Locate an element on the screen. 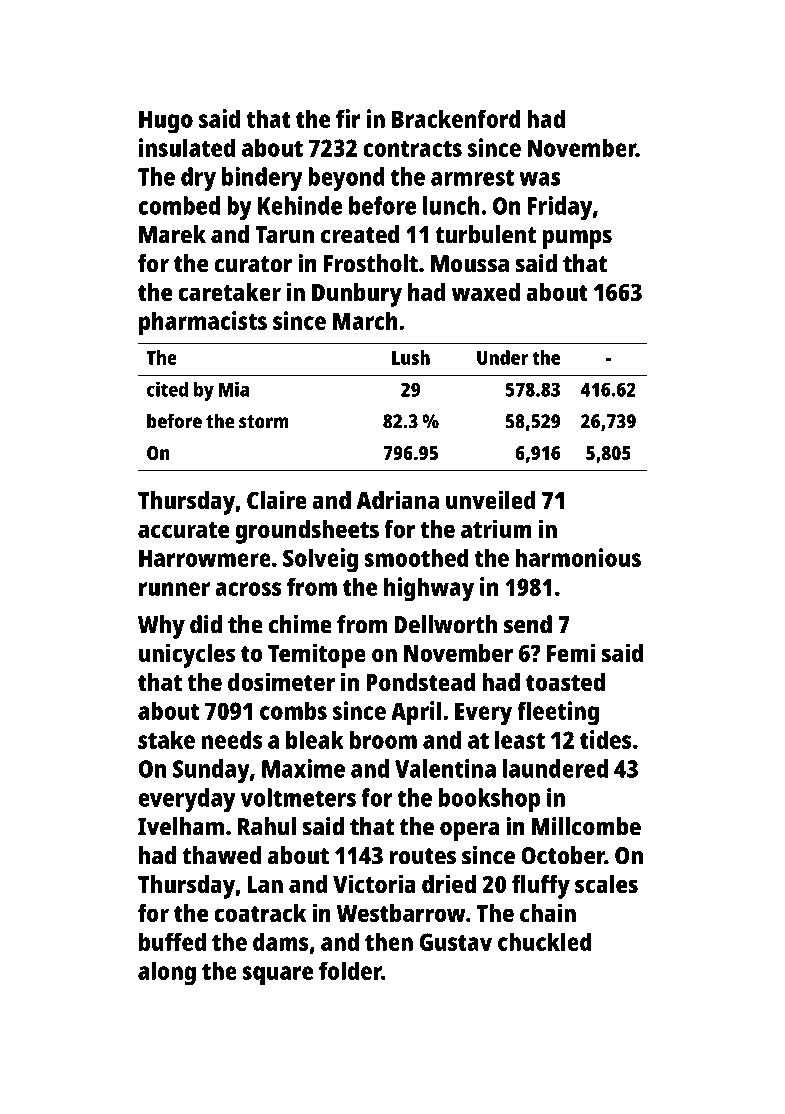  combed is located at coordinates (179, 205).
